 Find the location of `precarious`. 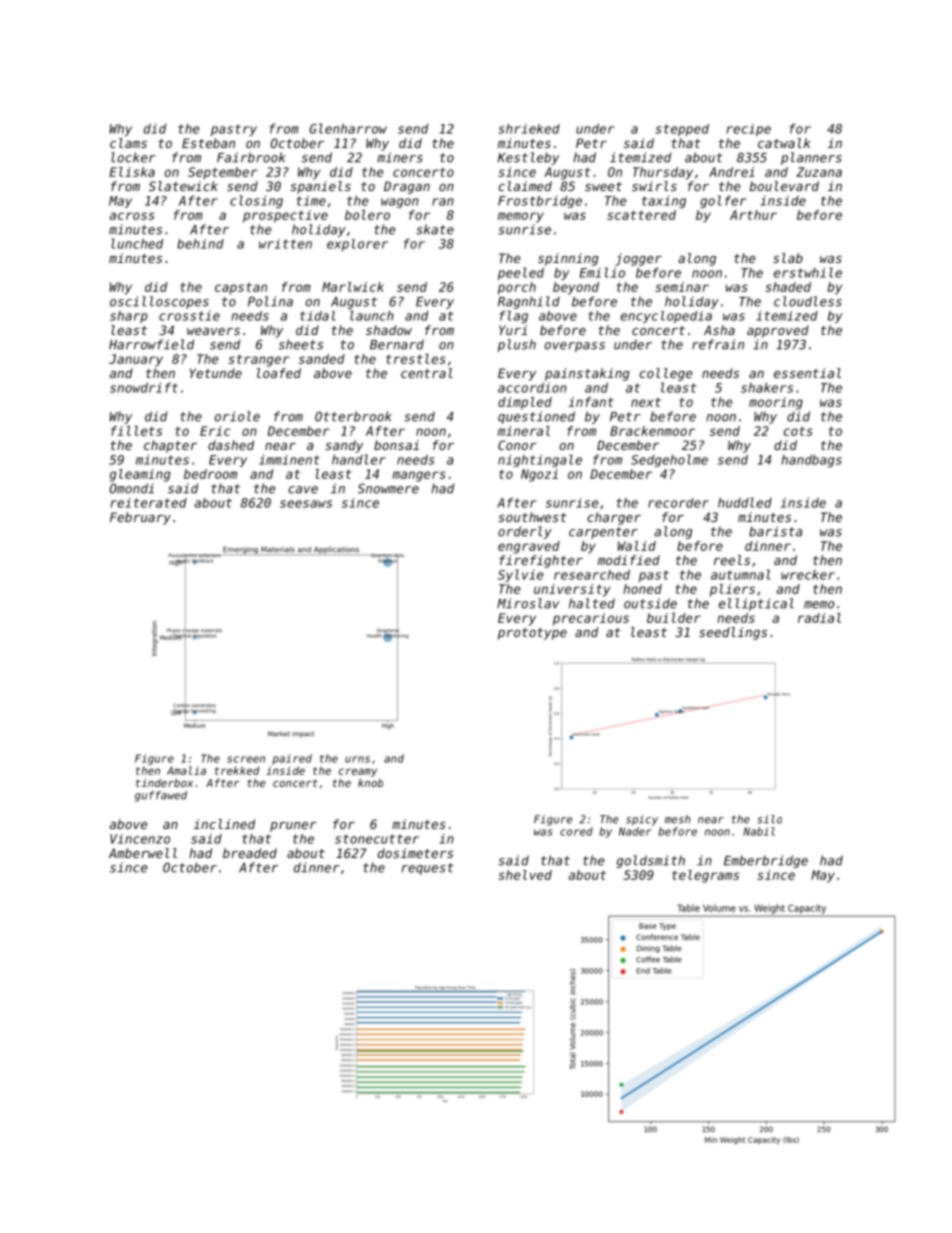

precarious is located at coordinates (591, 619).
